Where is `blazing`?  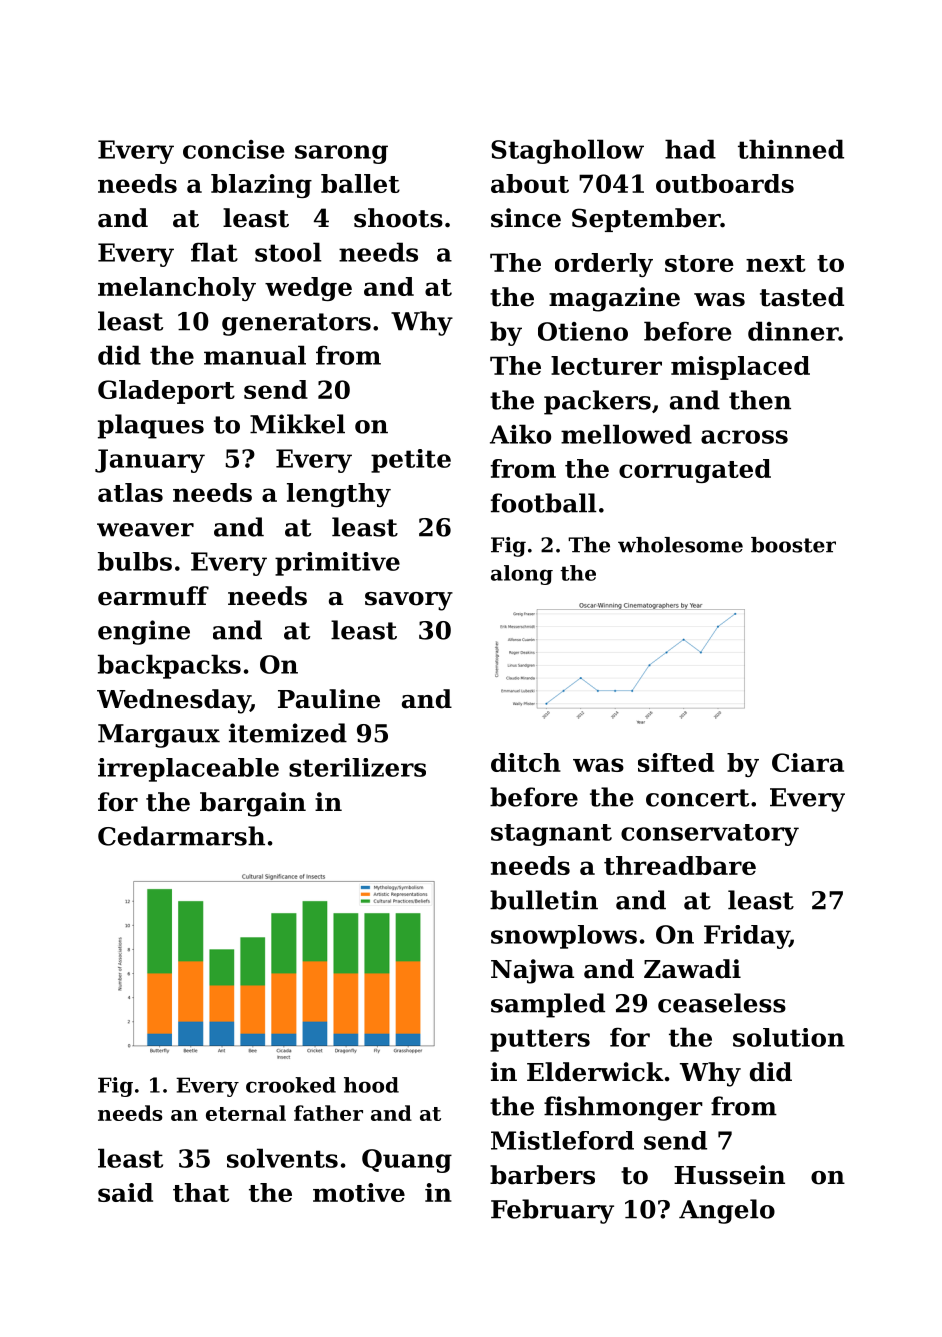
blazing is located at coordinates (261, 186).
